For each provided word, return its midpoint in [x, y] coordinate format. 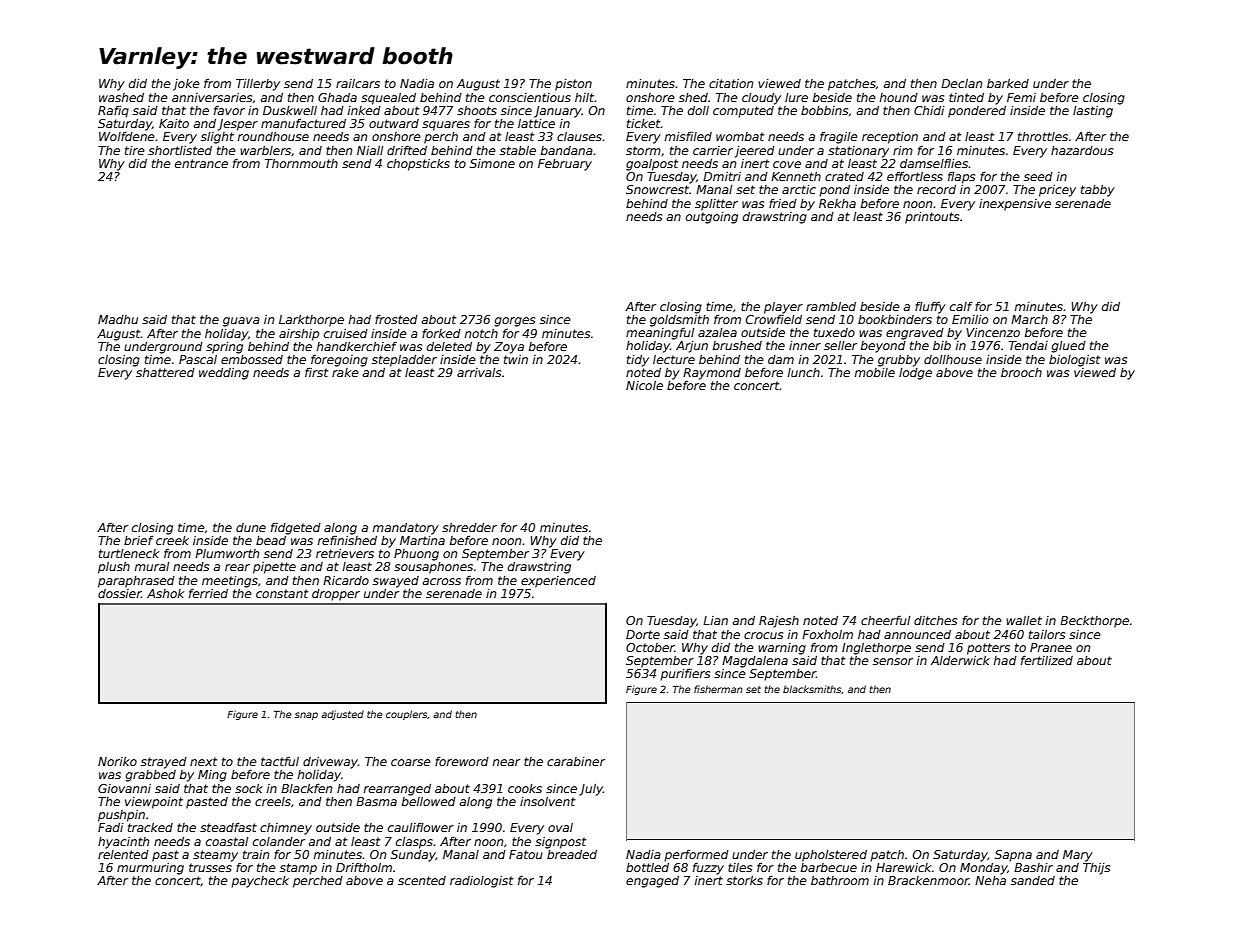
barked [1008, 83]
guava [241, 322]
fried [783, 203]
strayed [164, 763]
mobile [875, 372]
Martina [422, 540]
